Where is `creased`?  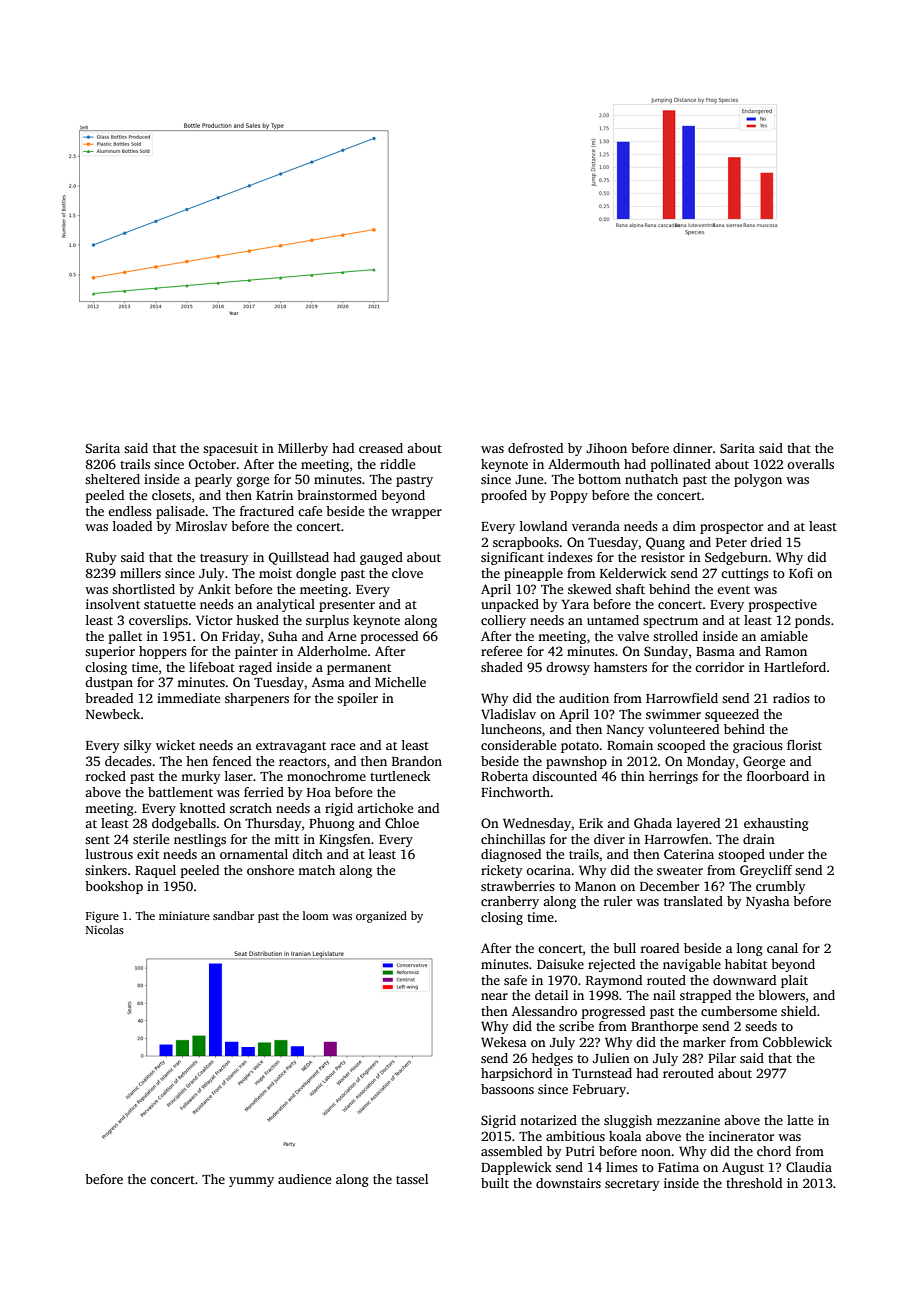
creased is located at coordinates (381, 448).
